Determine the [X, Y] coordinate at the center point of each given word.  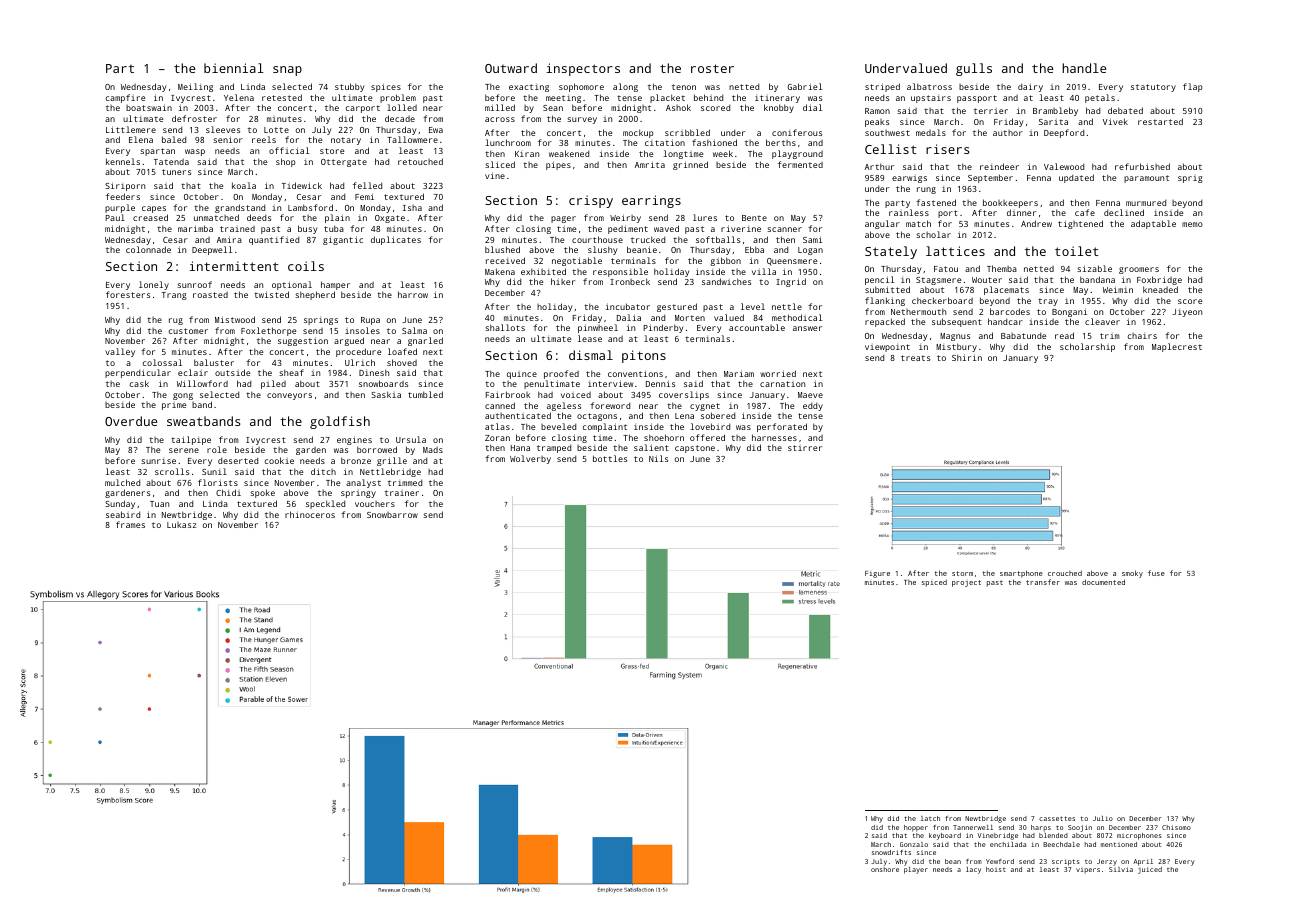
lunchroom [508, 142]
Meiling [195, 87]
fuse [1156, 573]
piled [273, 384]
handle [1084, 68]
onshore [885, 869]
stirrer [805, 448]
